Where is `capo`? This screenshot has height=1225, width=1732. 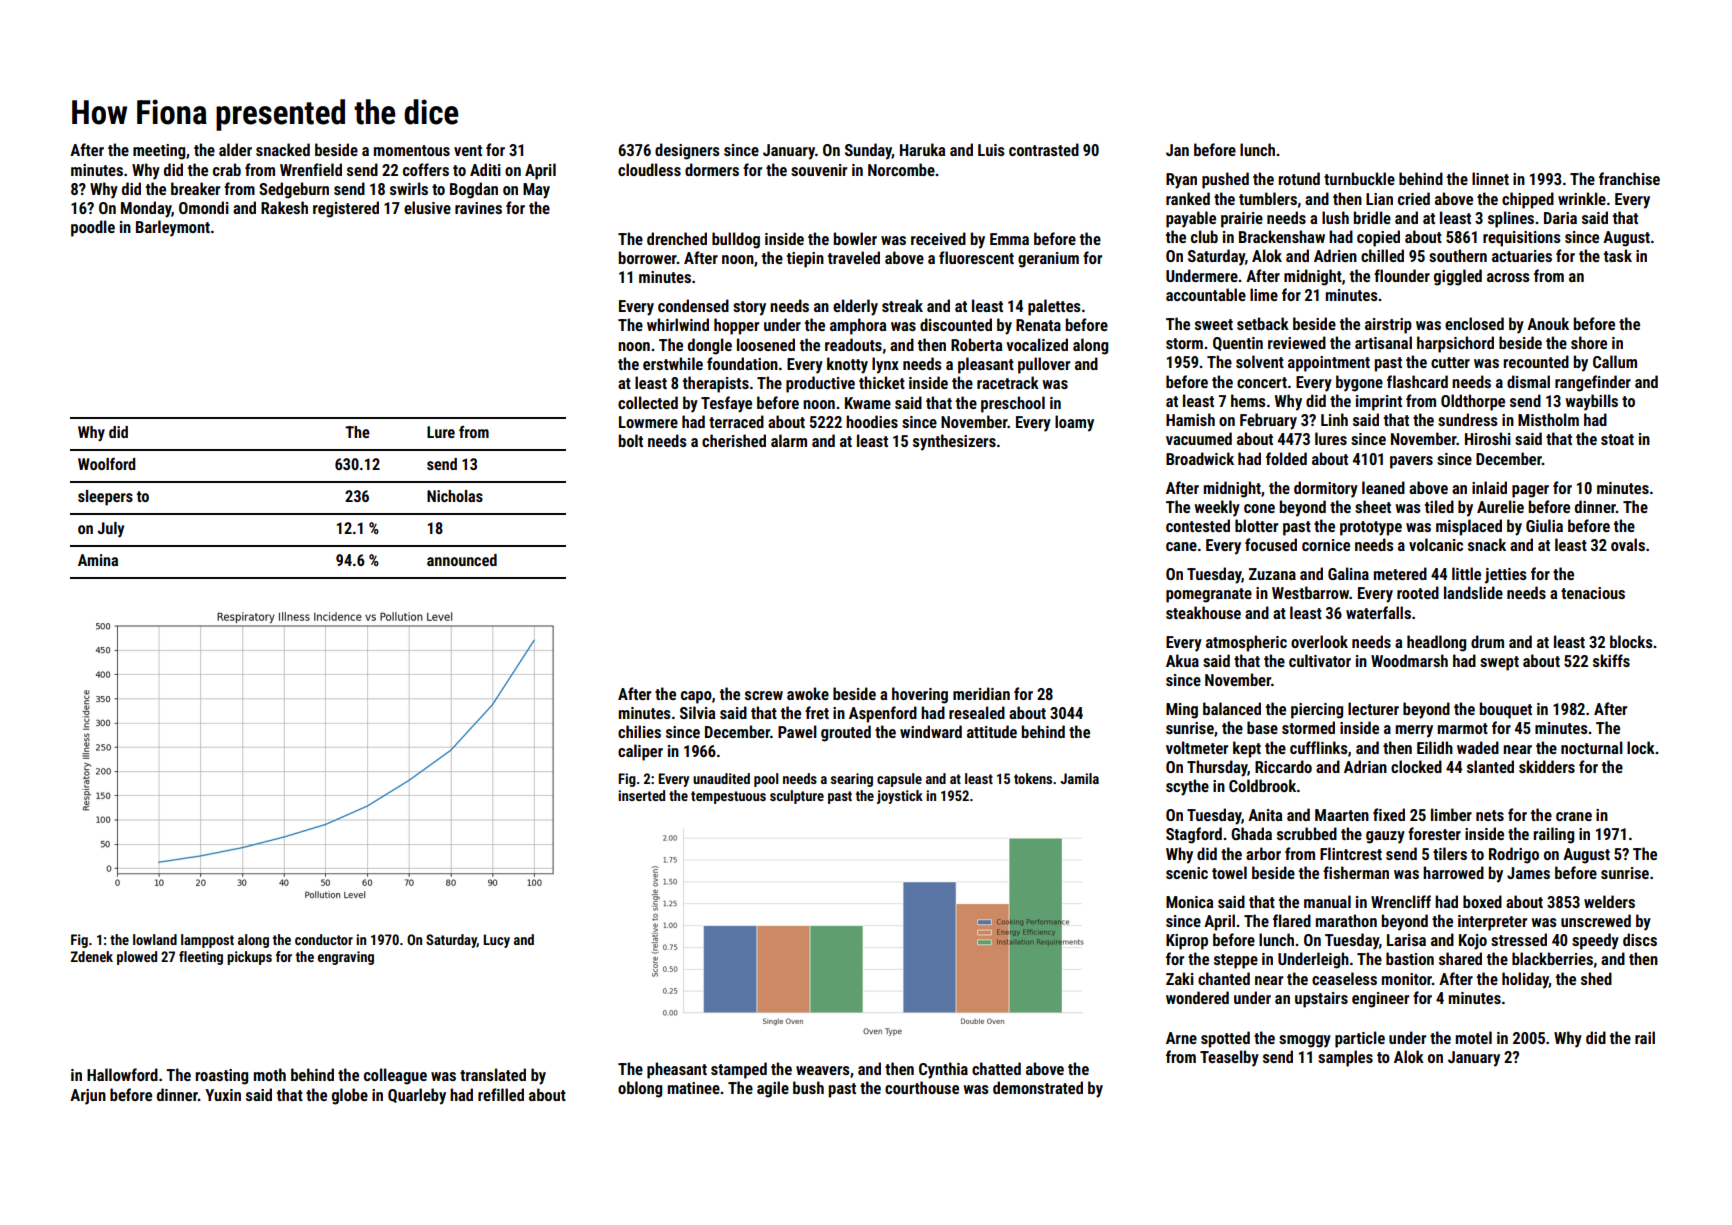 capo is located at coordinates (696, 697).
